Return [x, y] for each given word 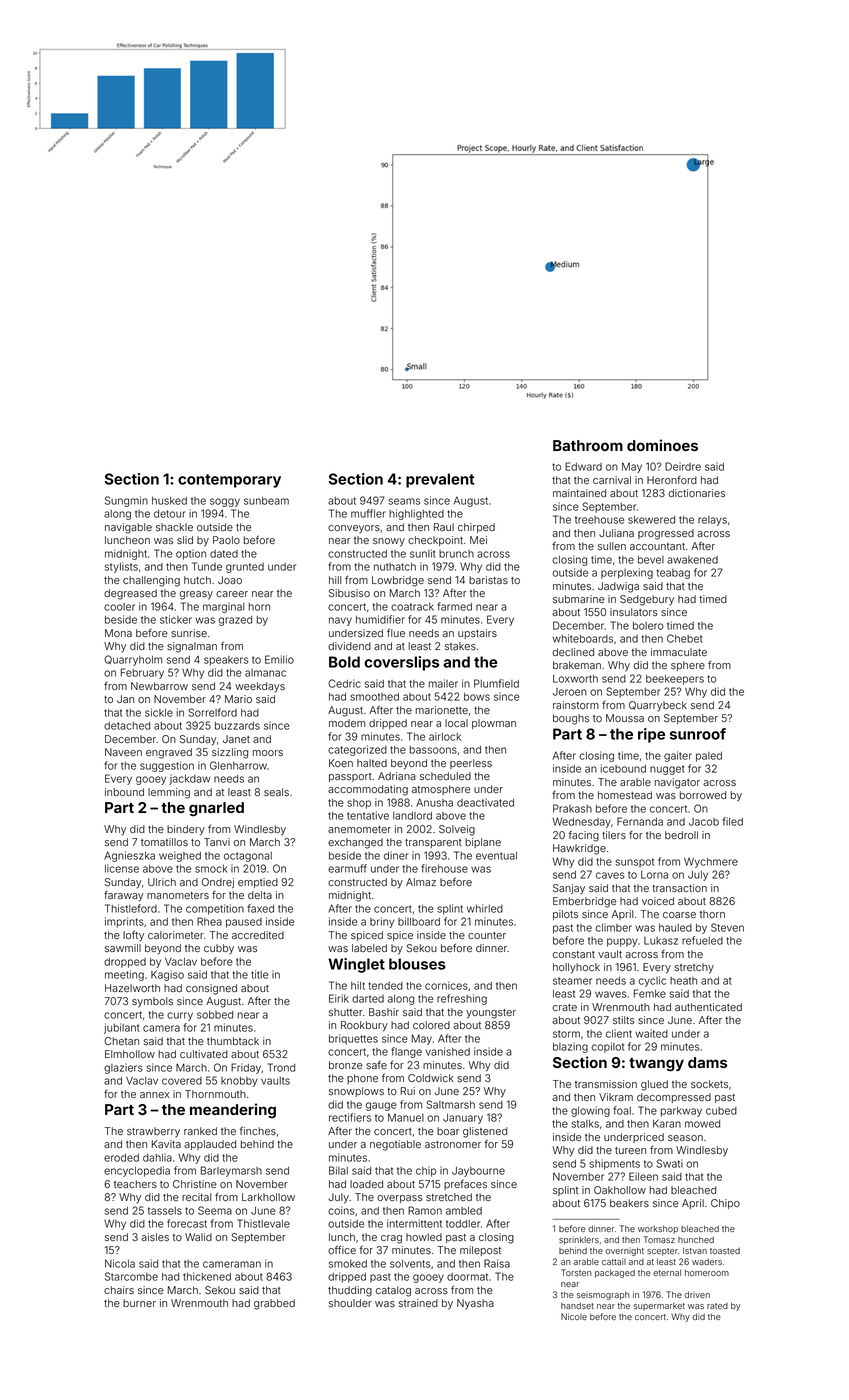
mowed [702, 1124]
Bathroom [588, 445]
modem [347, 723]
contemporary [229, 481]
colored [431, 1025]
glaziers [123, 1068]
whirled [485, 908]
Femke [650, 993]
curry [180, 1016]
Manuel [406, 1117]
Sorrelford [212, 712]
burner [139, 1303]
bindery [186, 830]
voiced [658, 901]
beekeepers [675, 680]
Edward [583, 466]
